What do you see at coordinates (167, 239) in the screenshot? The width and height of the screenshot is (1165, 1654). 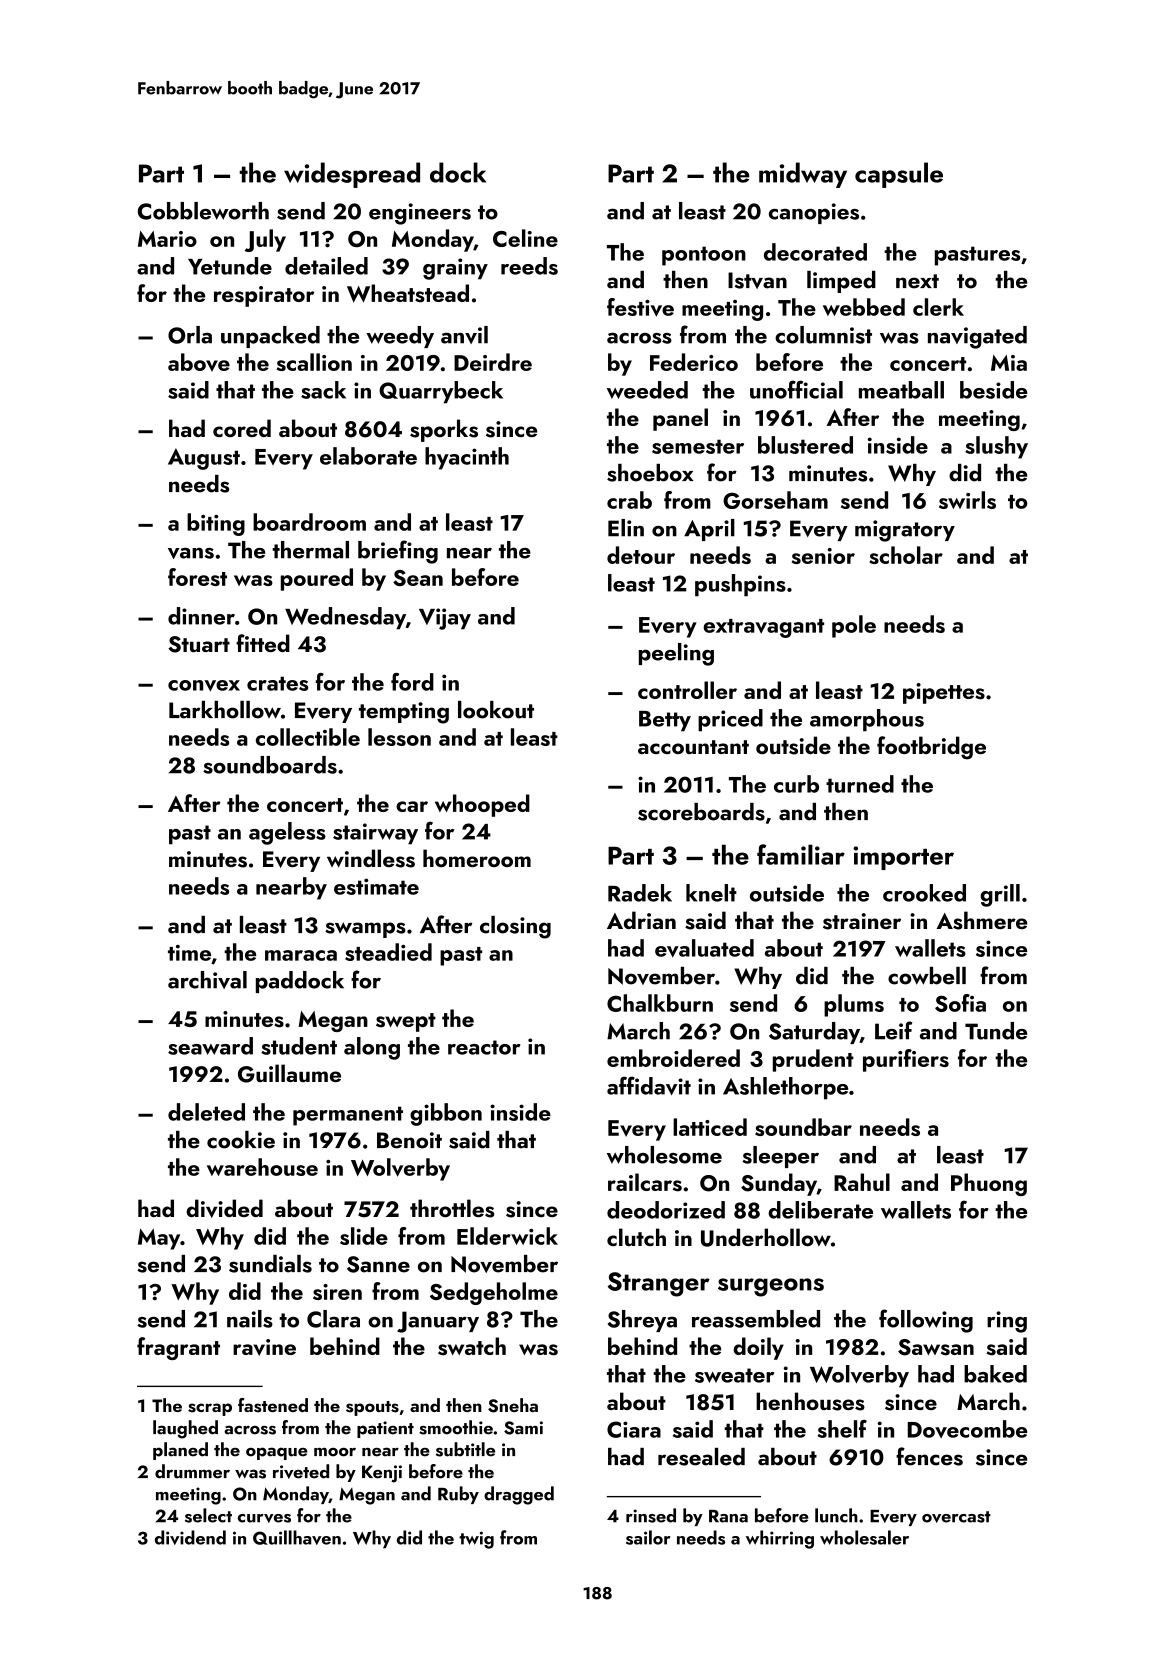 I see `Mario` at bounding box center [167, 239].
